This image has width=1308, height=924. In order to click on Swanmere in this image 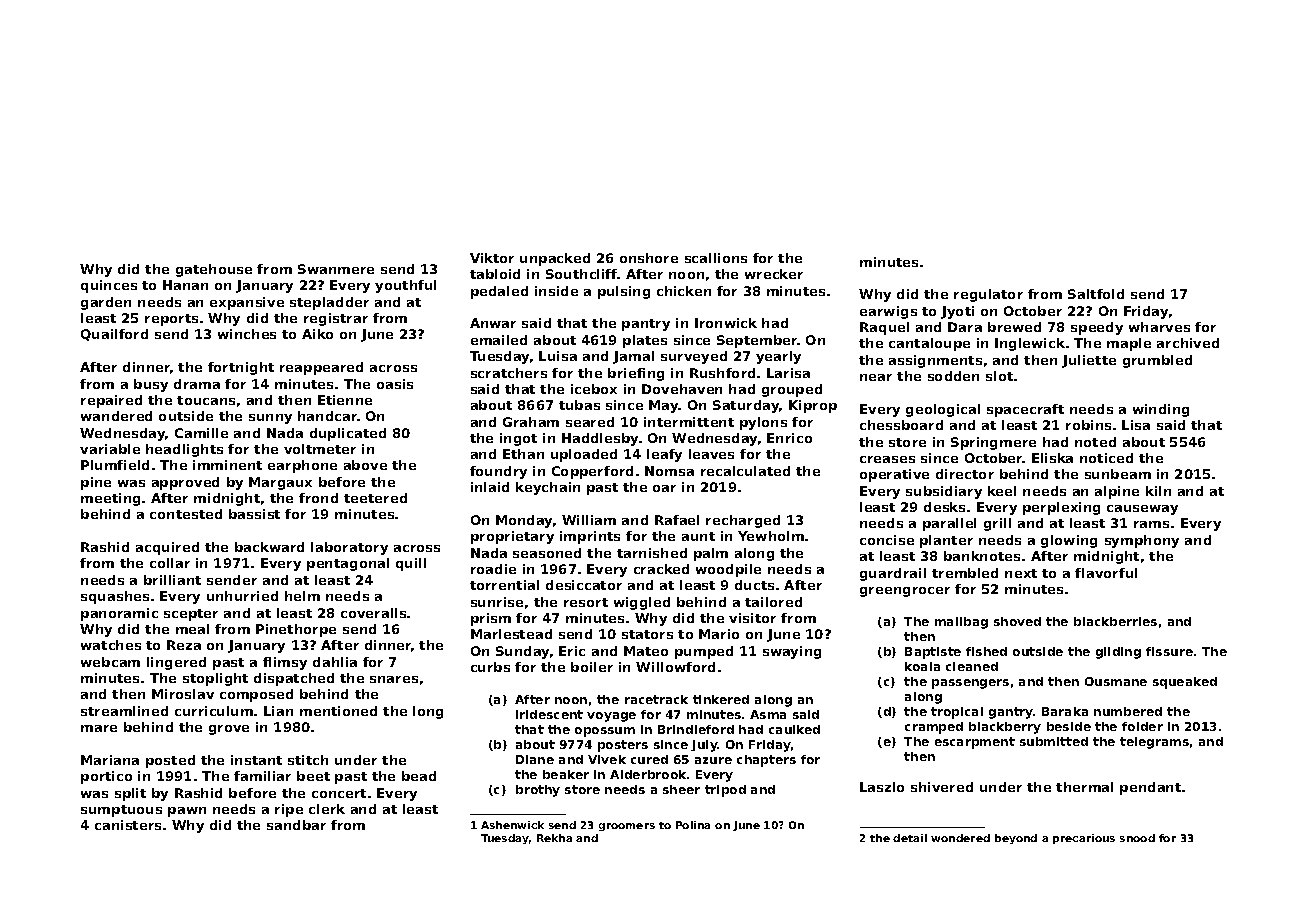, I will do `click(336, 269)`.
